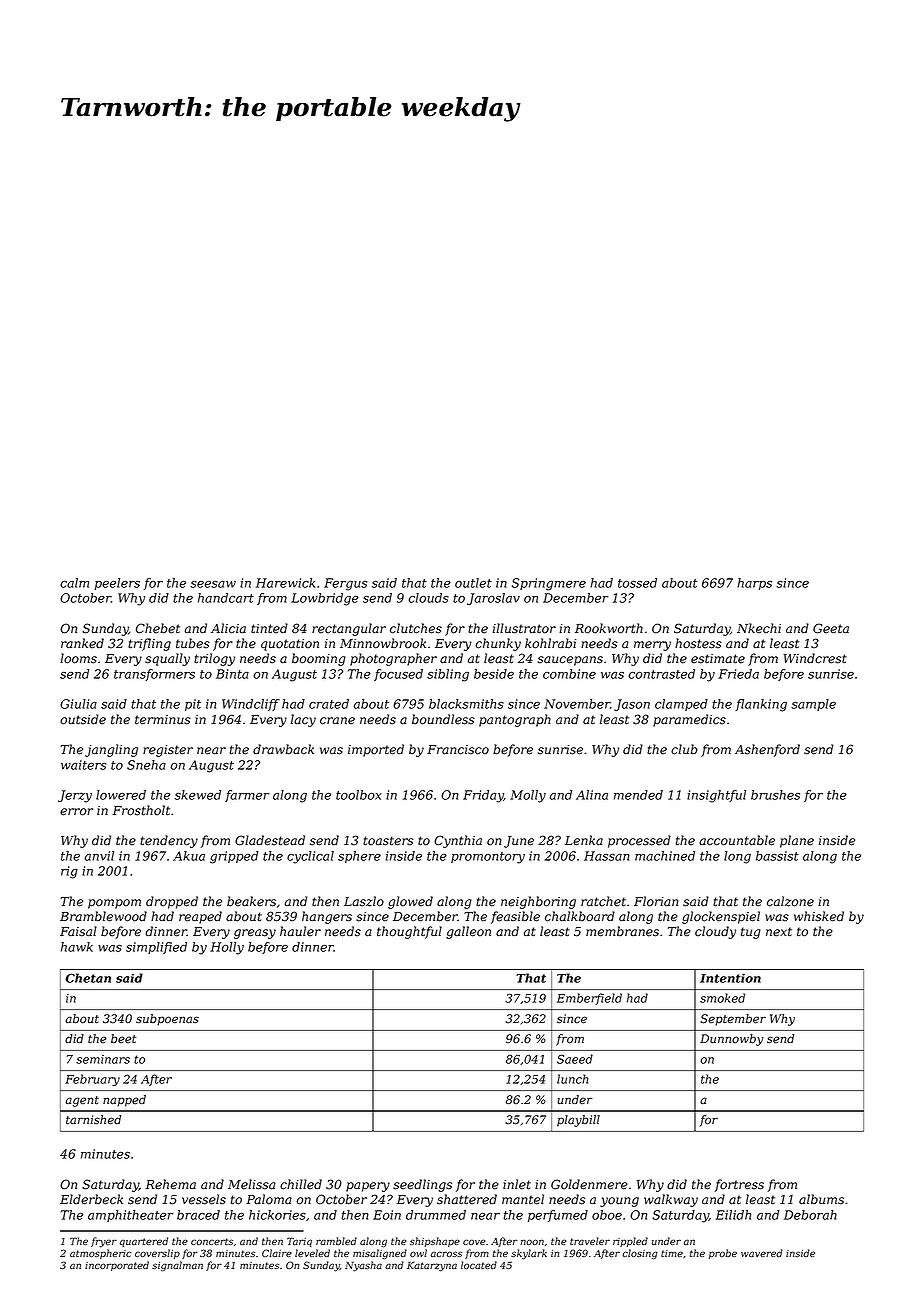  I want to click on time, so click(672, 1253).
